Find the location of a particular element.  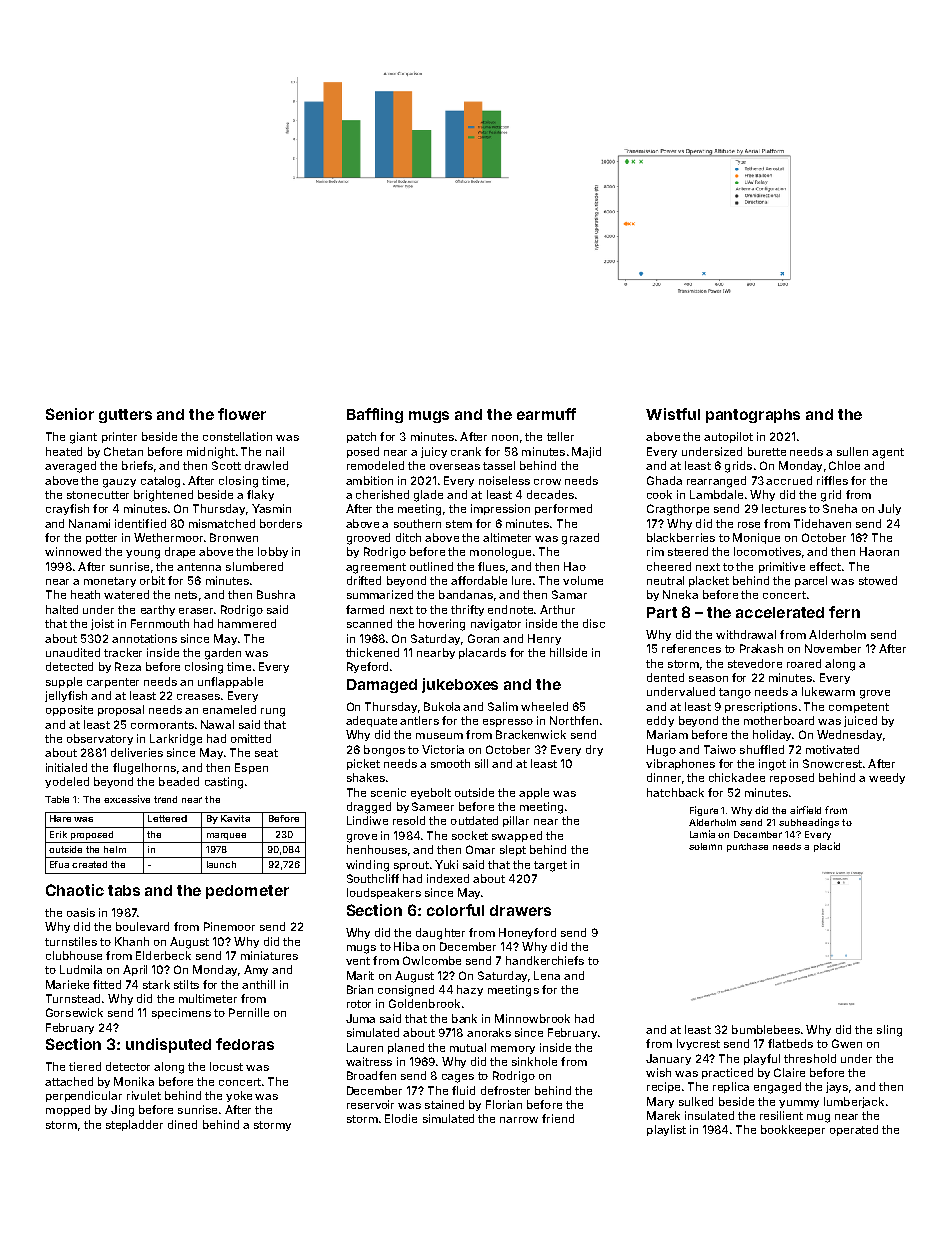

observatory is located at coordinates (100, 739).
